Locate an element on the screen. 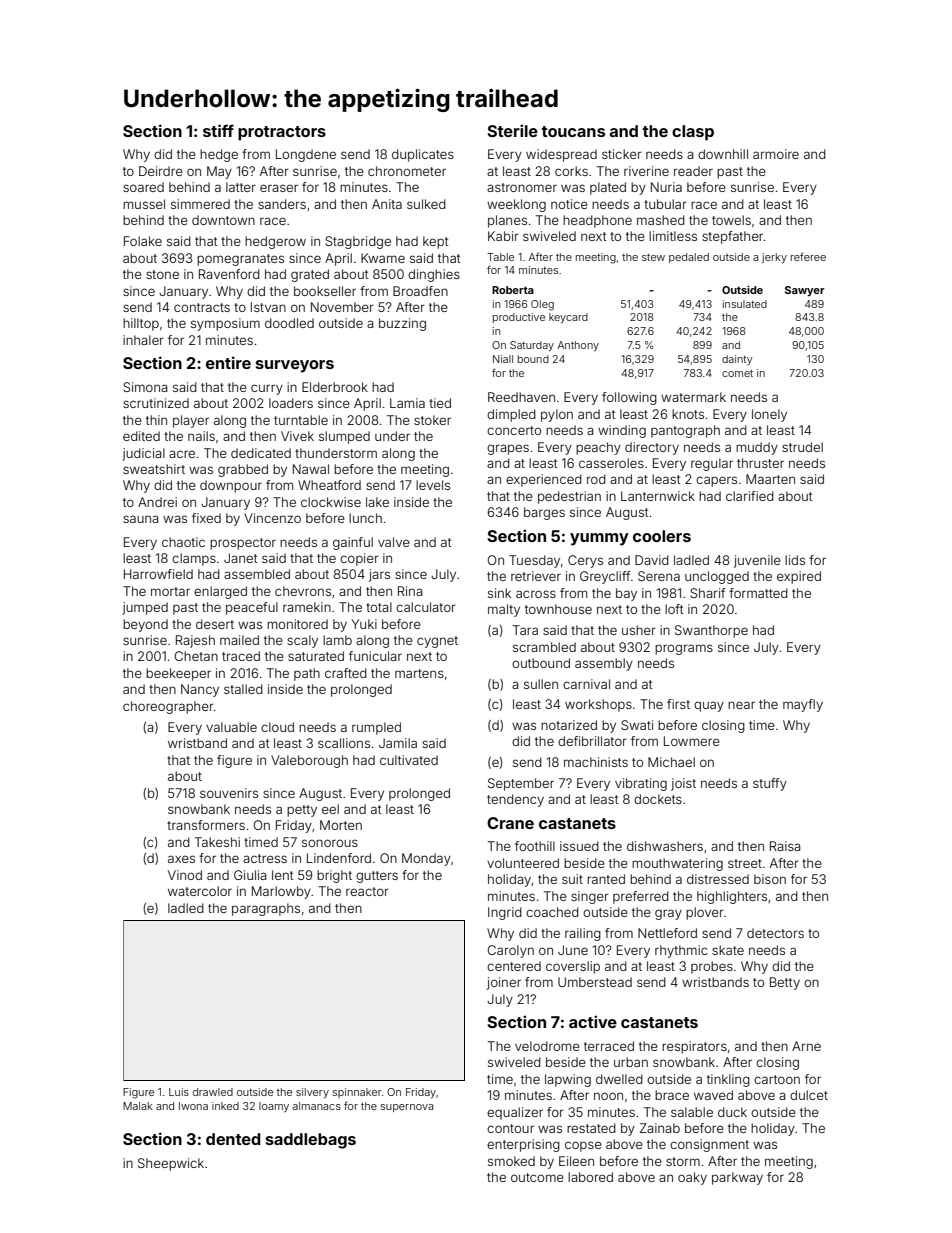  calculator is located at coordinates (426, 607).
